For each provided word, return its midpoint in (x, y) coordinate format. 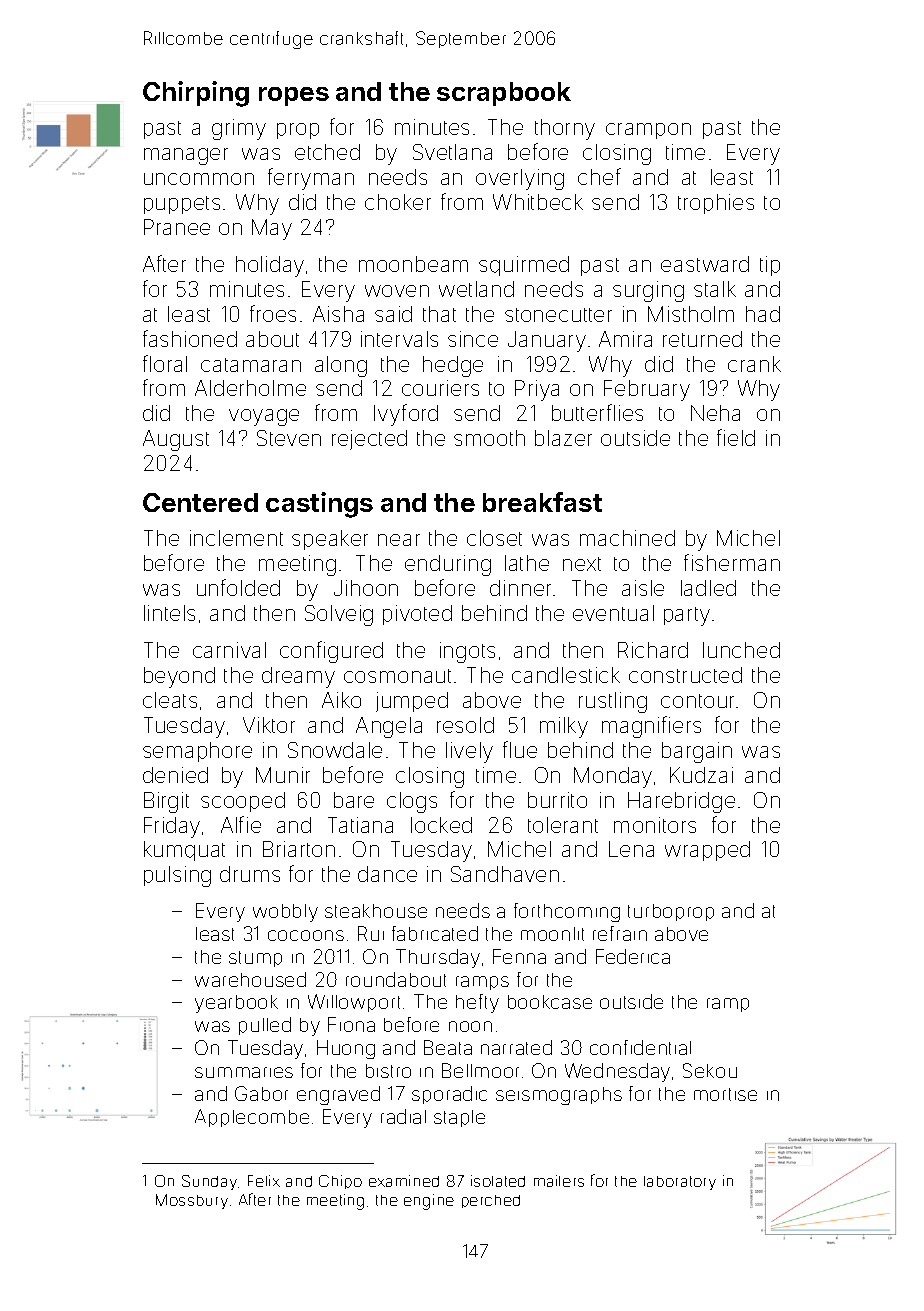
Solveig (339, 615)
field (736, 437)
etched (327, 152)
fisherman (732, 562)
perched (491, 1201)
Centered (200, 502)
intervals (399, 339)
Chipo (340, 1182)
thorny (565, 129)
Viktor (269, 725)
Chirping (196, 94)
